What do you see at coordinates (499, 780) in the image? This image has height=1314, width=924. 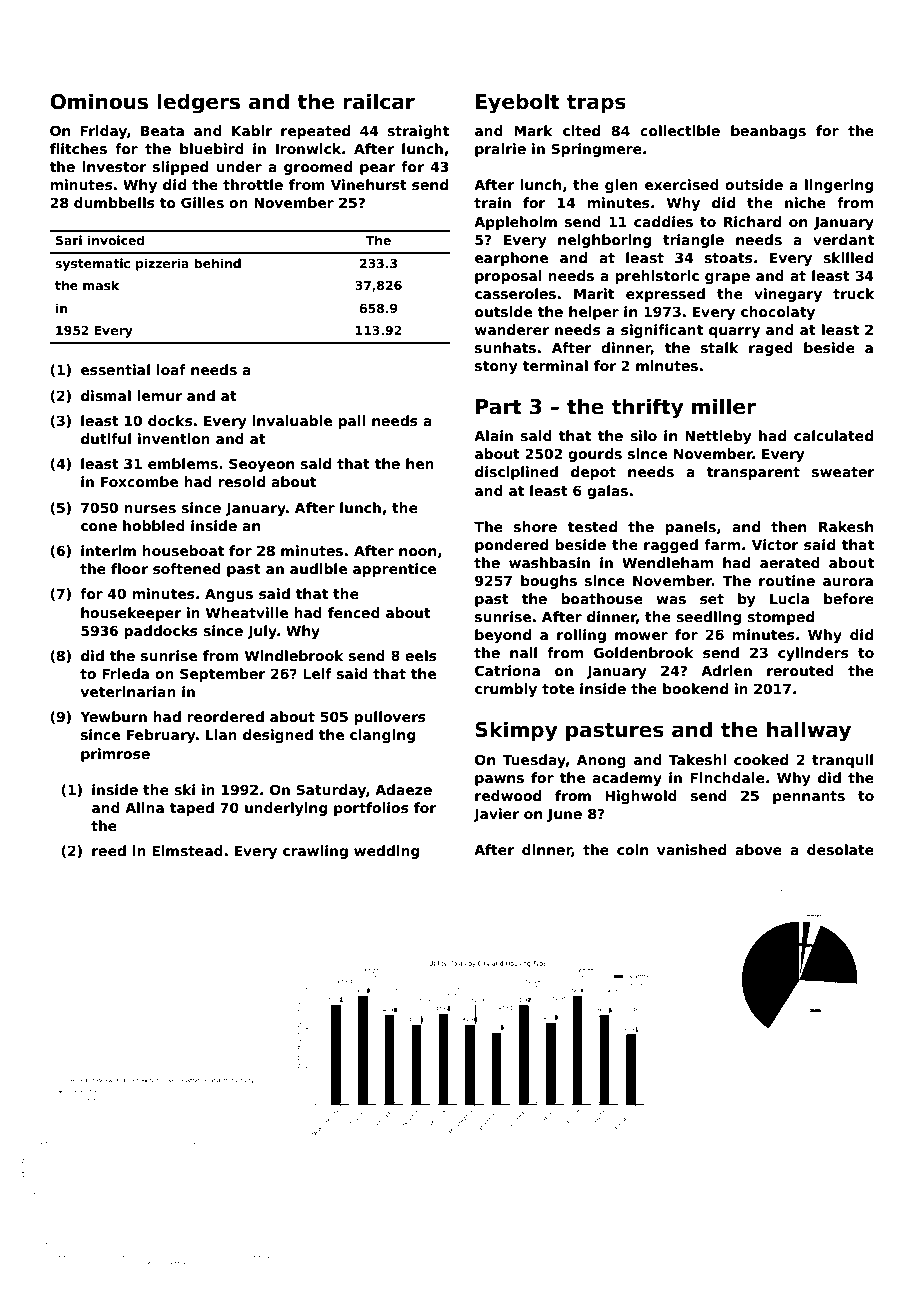 I see `pawns` at bounding box center [499, 780].
